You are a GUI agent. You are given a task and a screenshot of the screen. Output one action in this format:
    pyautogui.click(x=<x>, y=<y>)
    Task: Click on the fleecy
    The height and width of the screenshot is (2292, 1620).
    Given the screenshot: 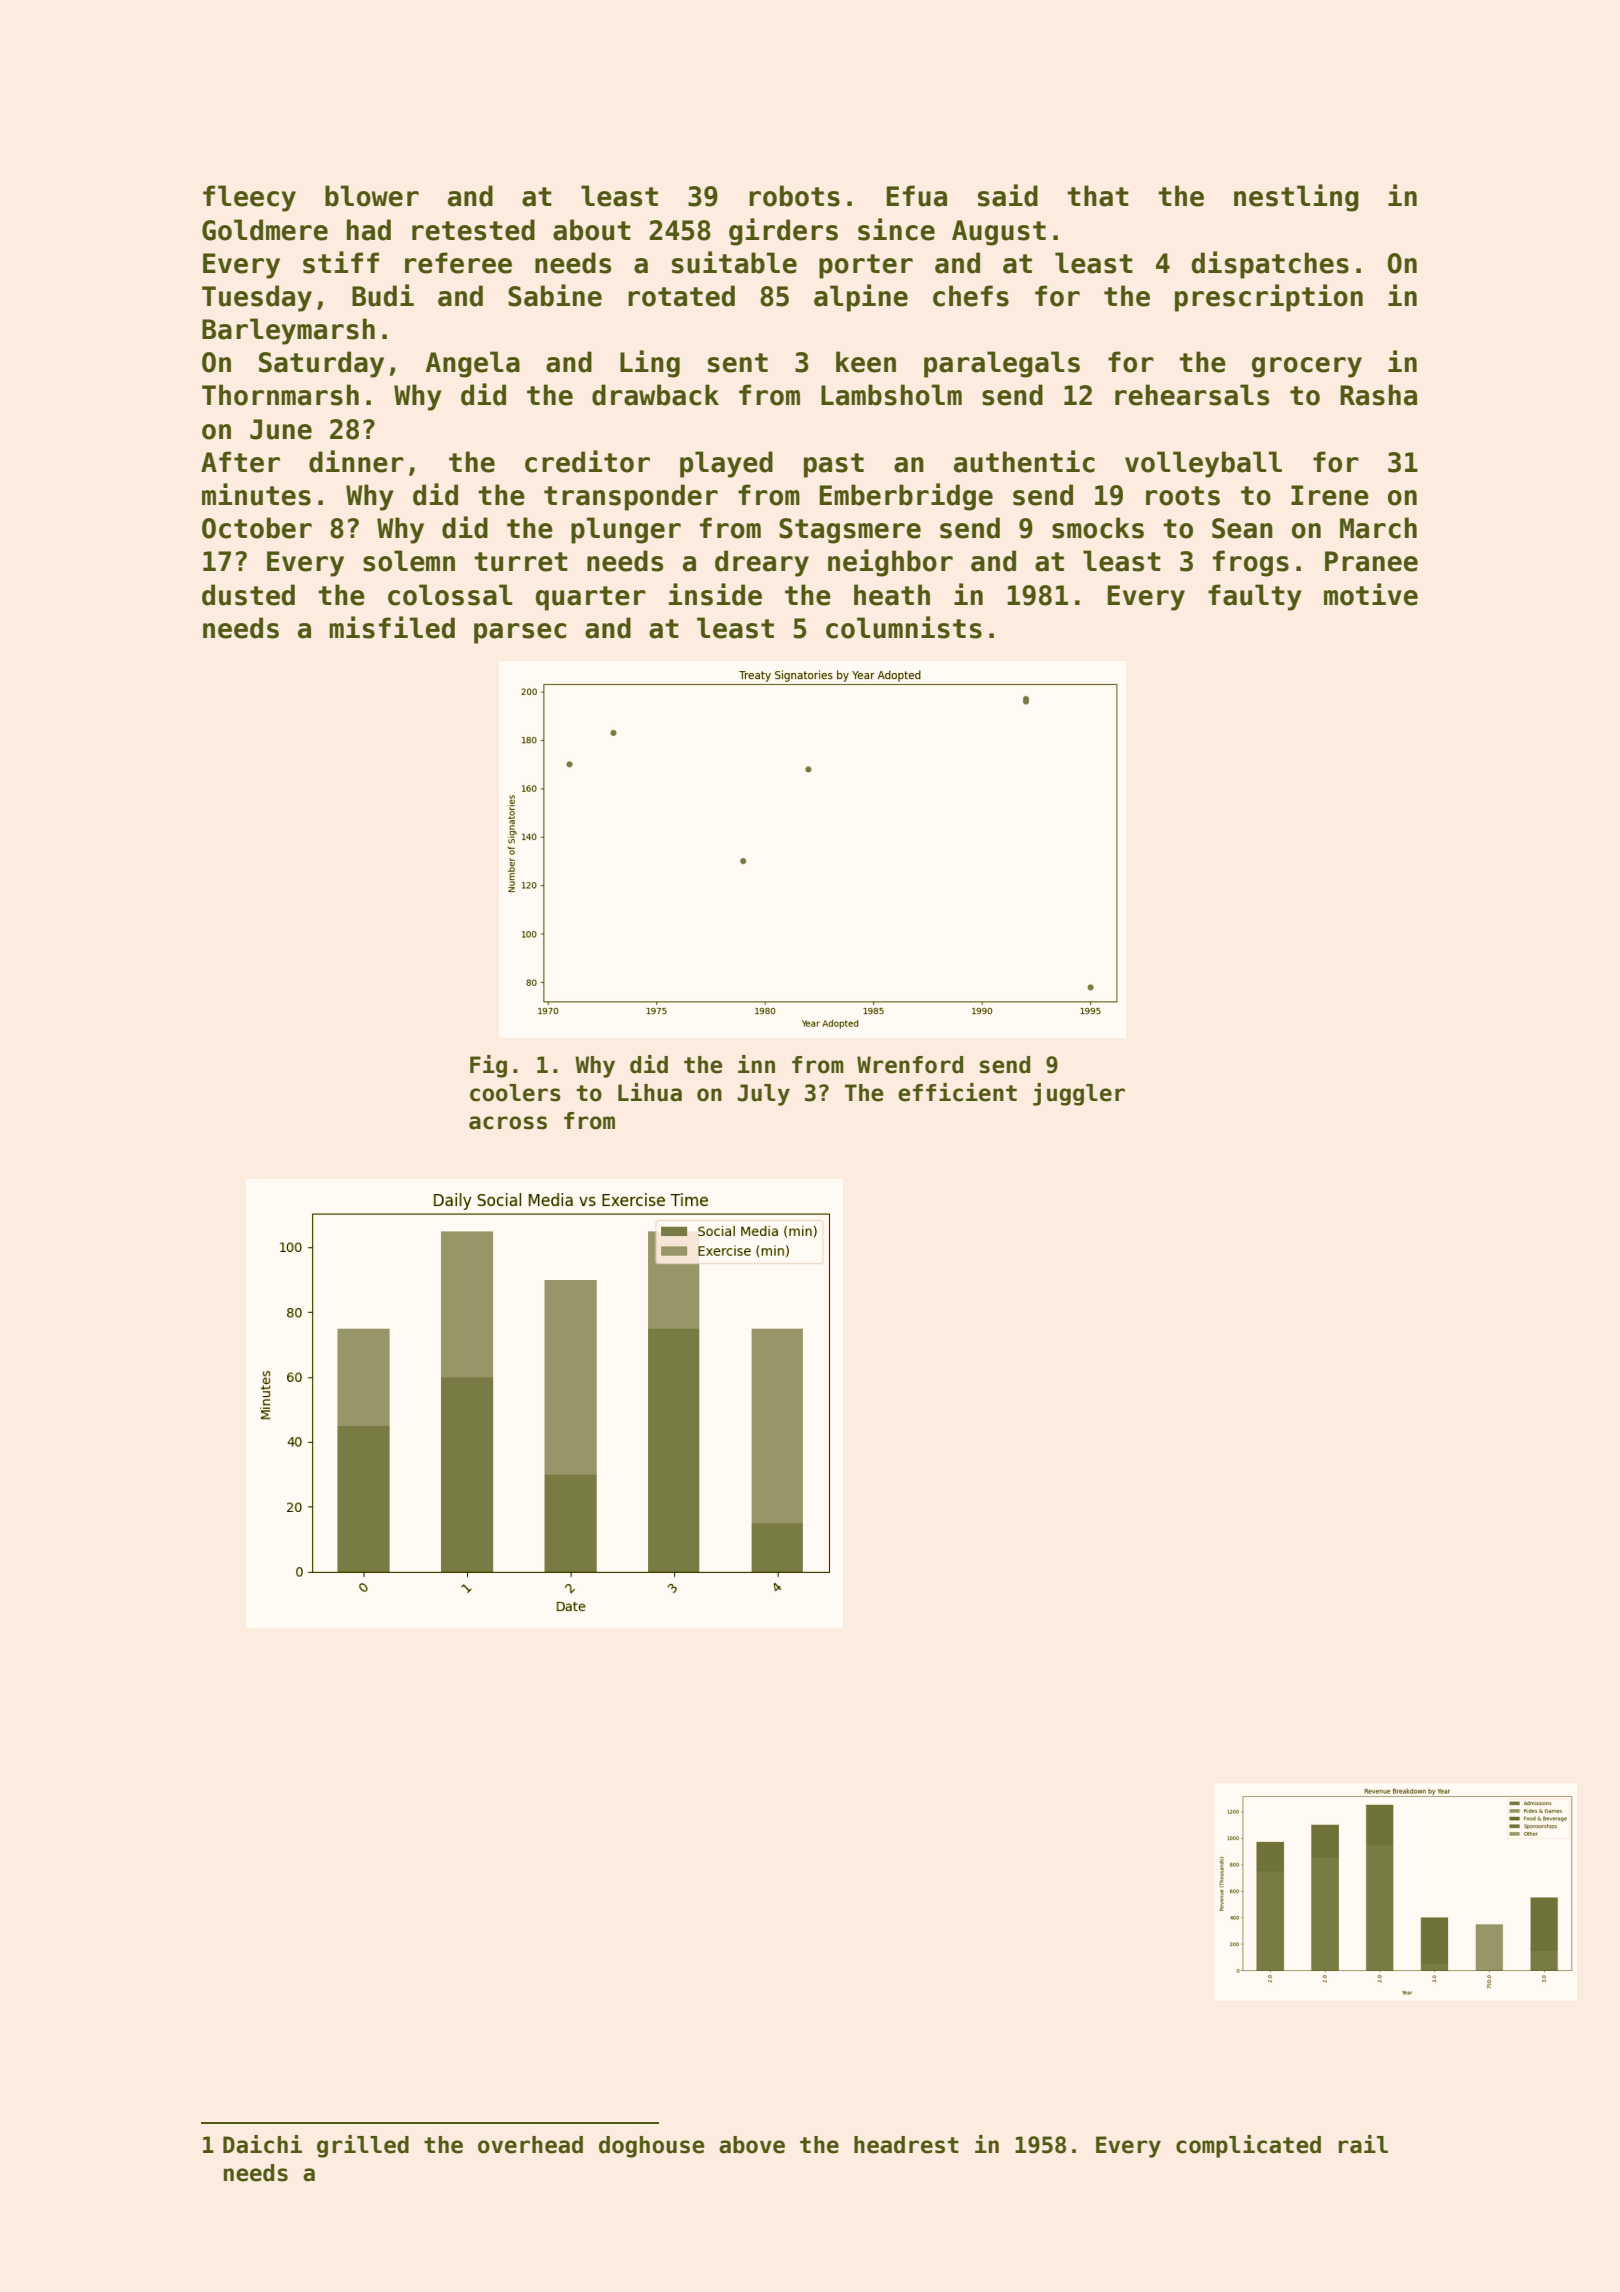 What is the action you would take?
    pyautogui.click(x=249, y=198)
